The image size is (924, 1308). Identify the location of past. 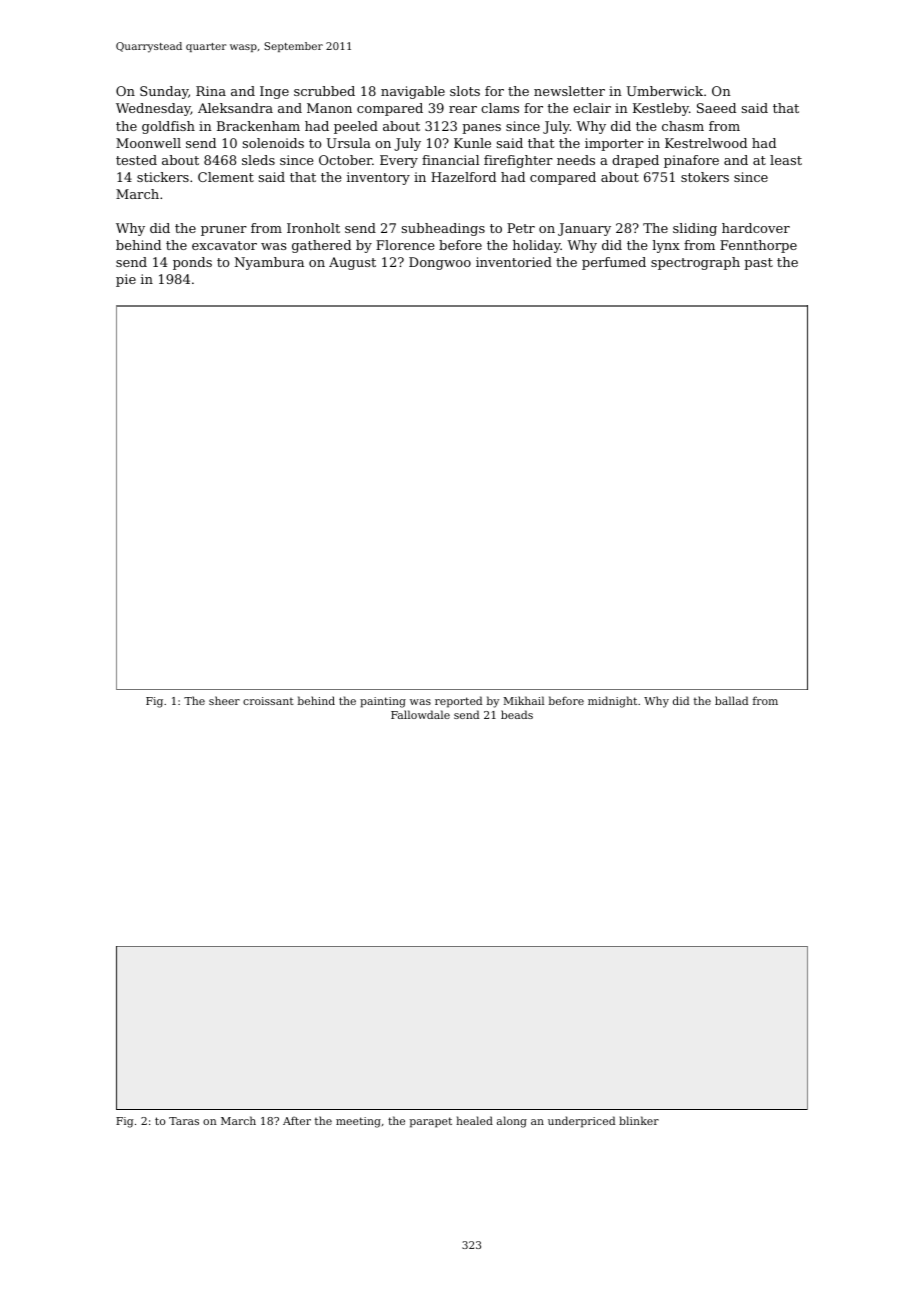
(758, 264).
